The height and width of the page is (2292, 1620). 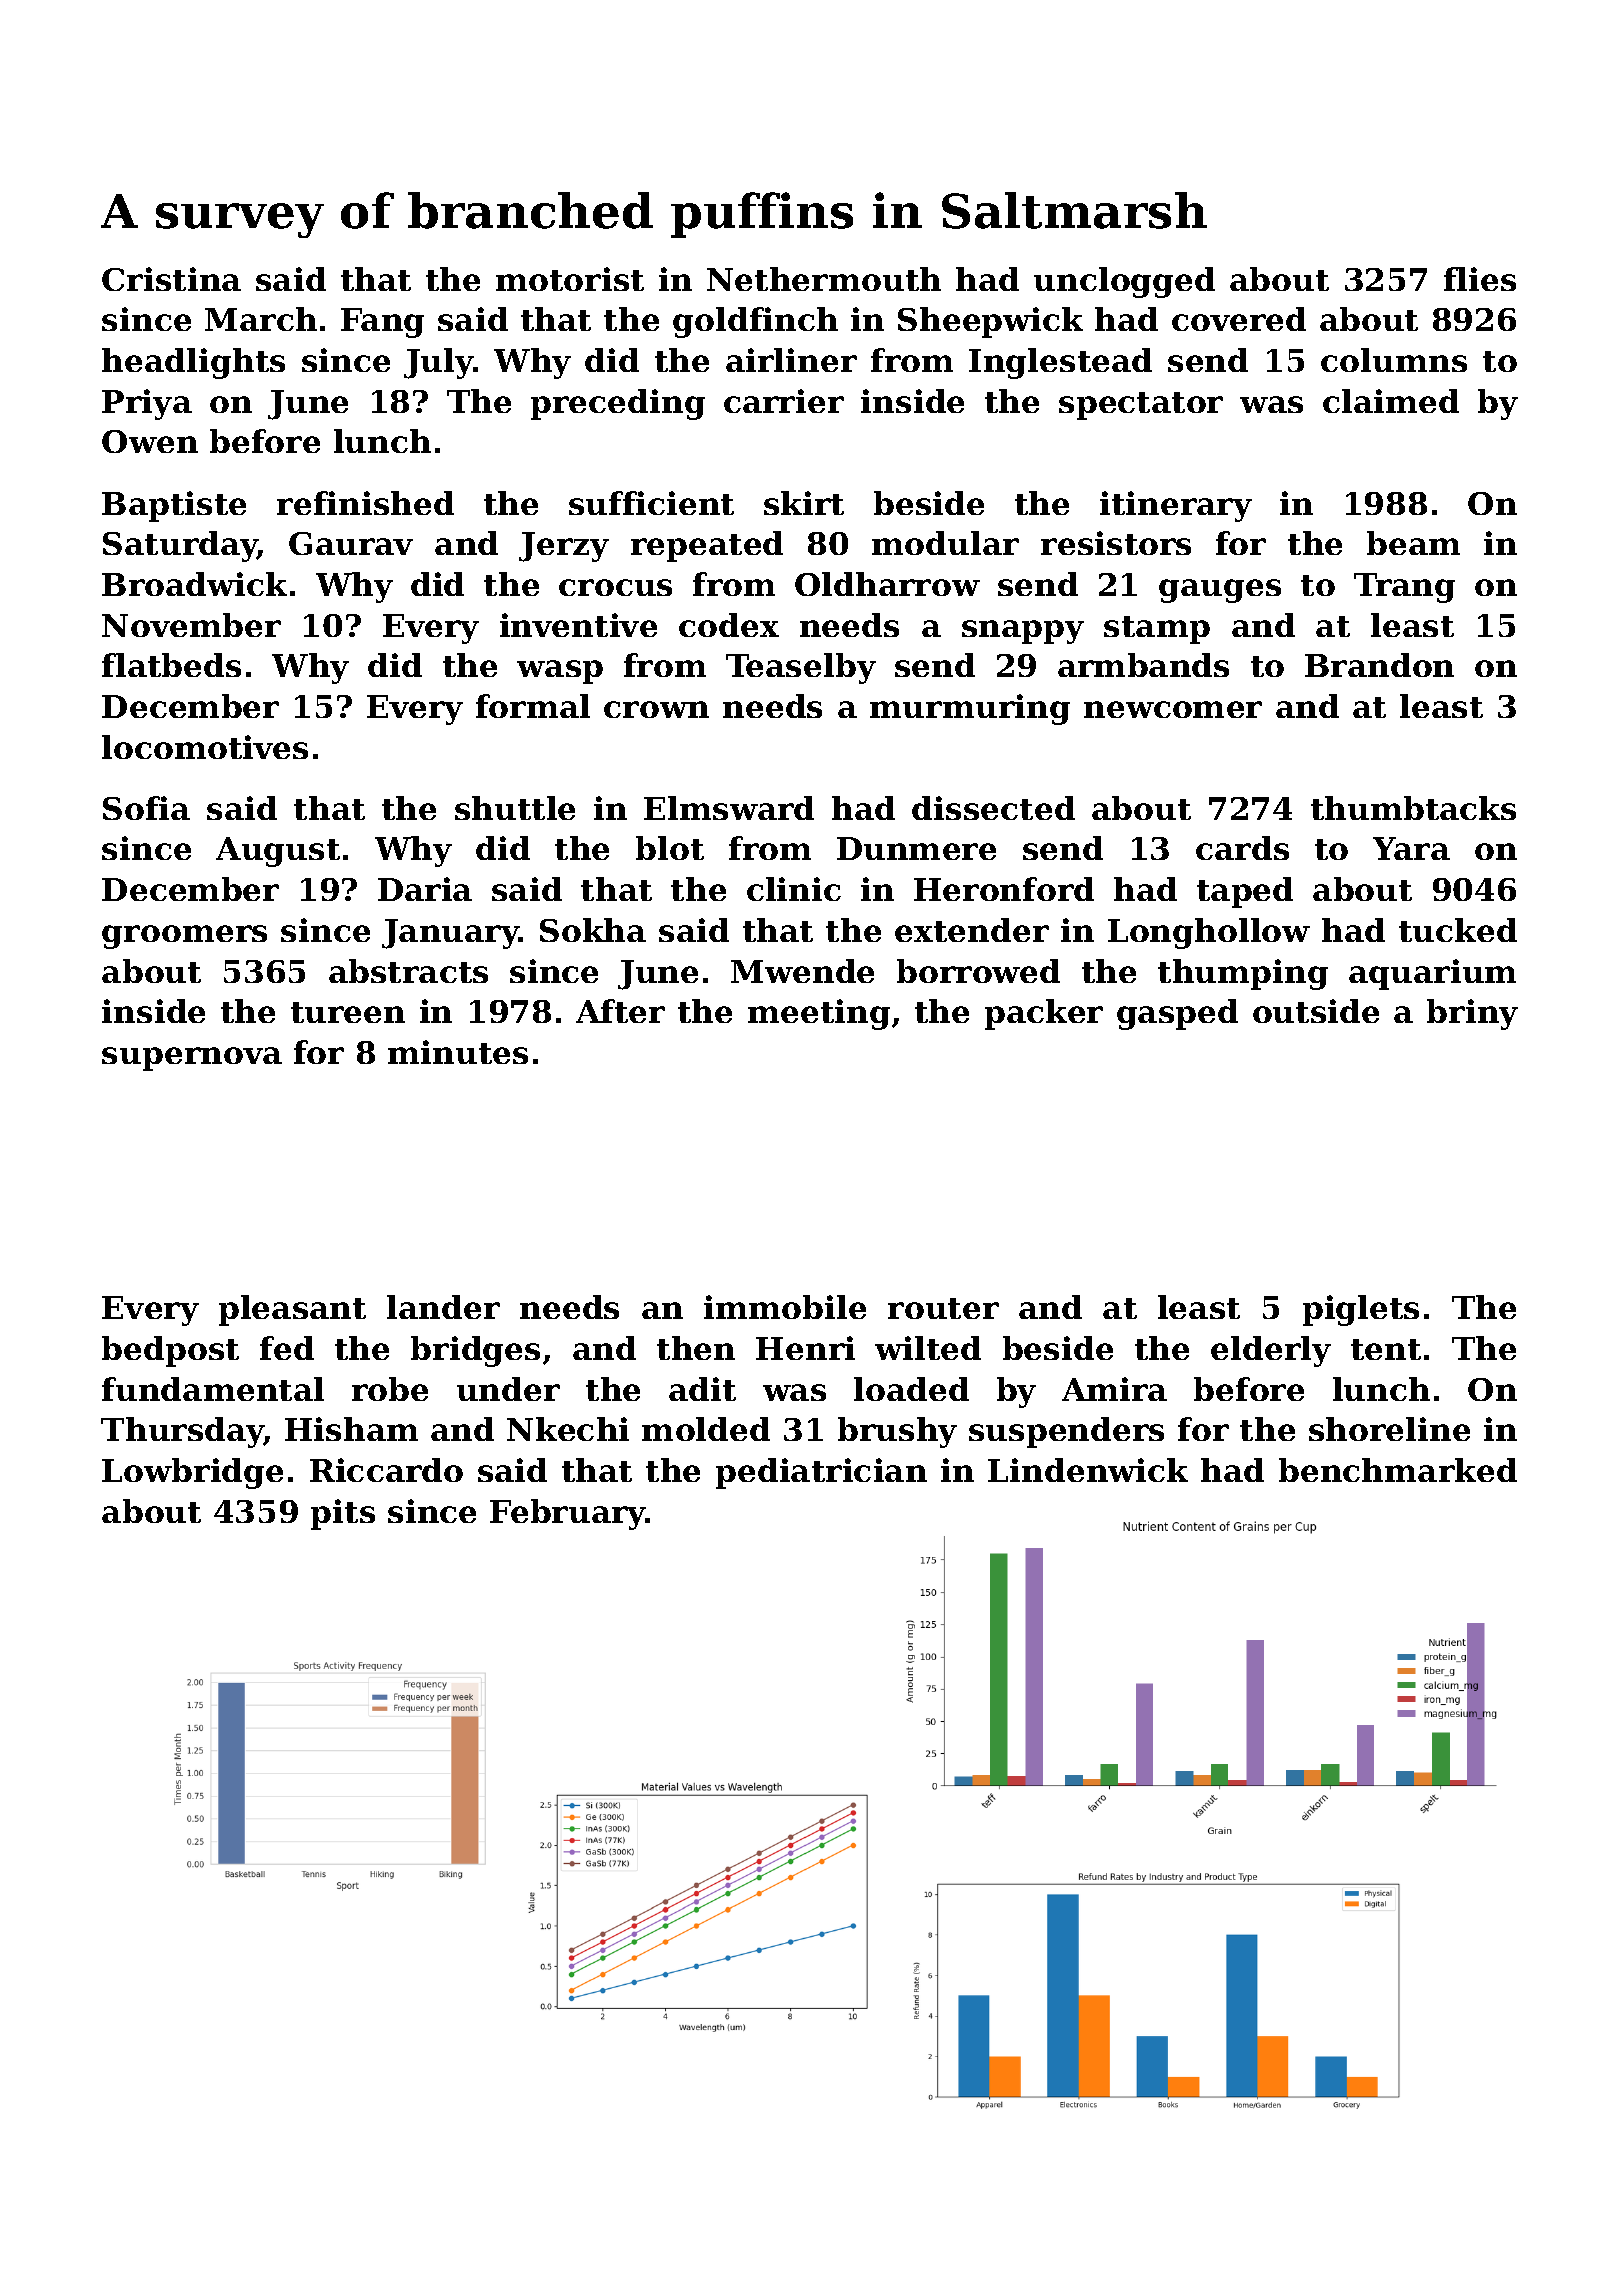 What do you see at coordinates (171, 279) in the page?
I see `Cristina` at bounding box center [171, 279].
